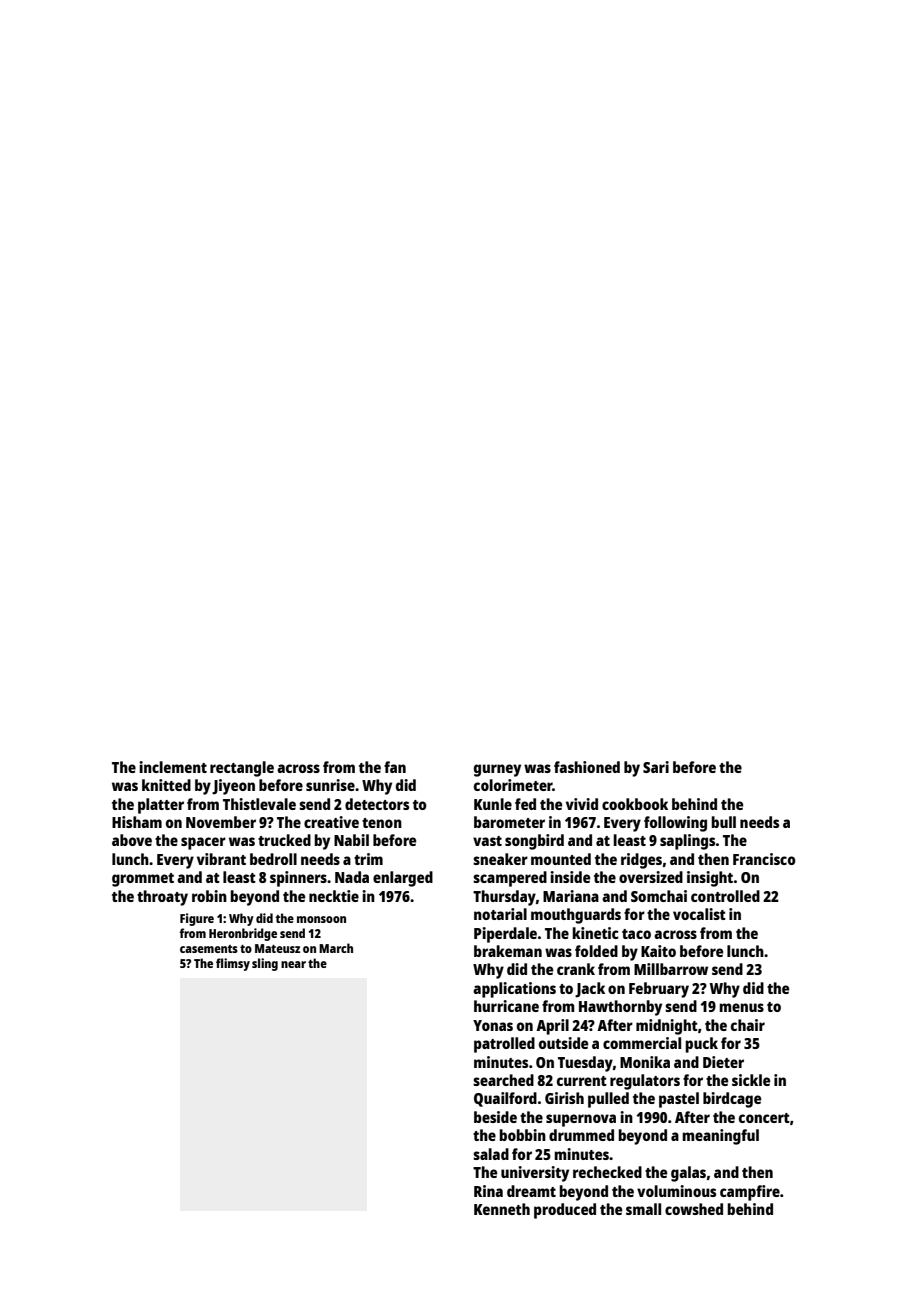  What do you see at coordinates (694, 1209) in the screenshot?
I see `cowshed` at bounding box center [694, 1209].
